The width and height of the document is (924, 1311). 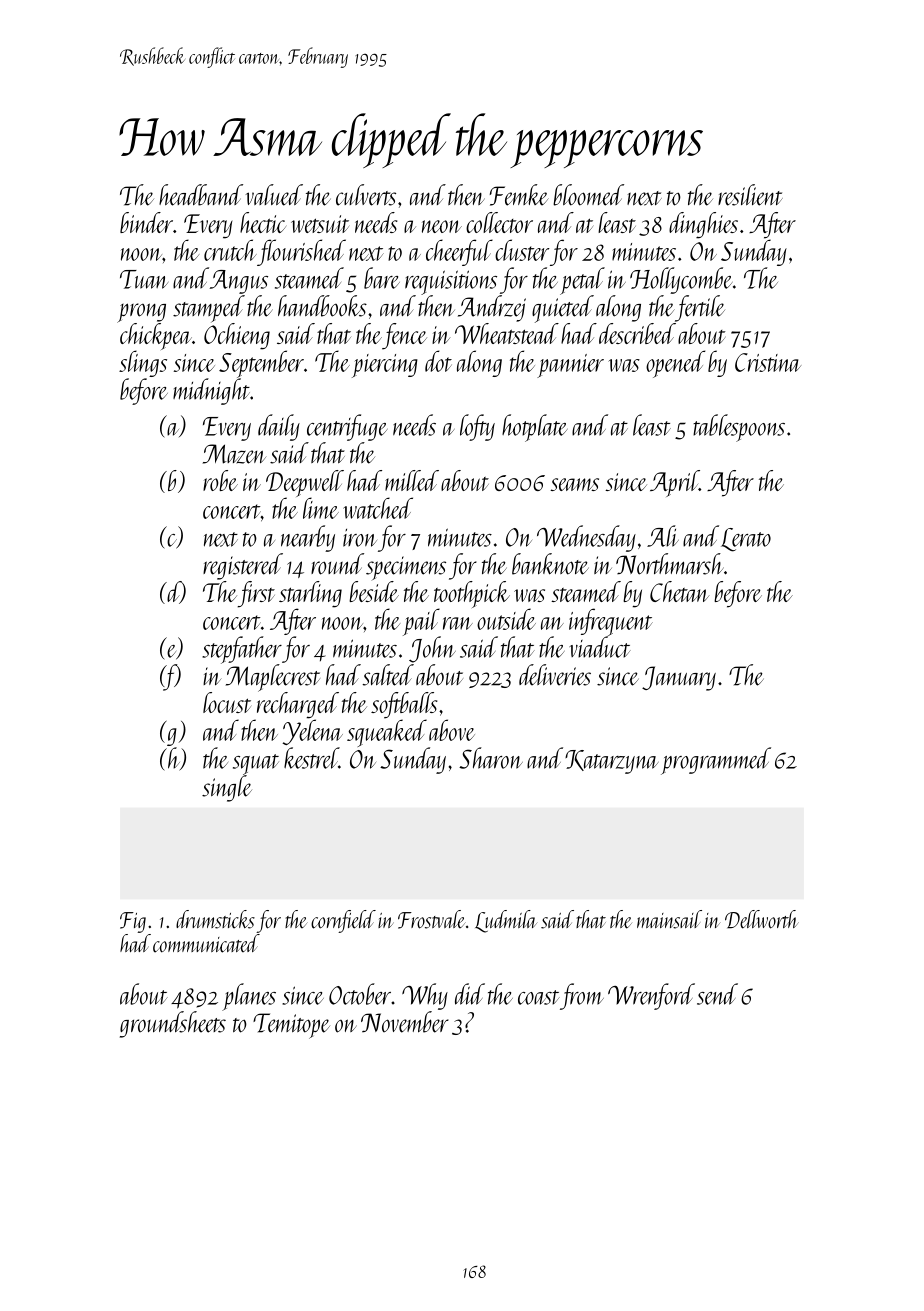 What do you see at coordinates (360, 538) in the document?
I see `iron` at bounding box center [360, 538].
